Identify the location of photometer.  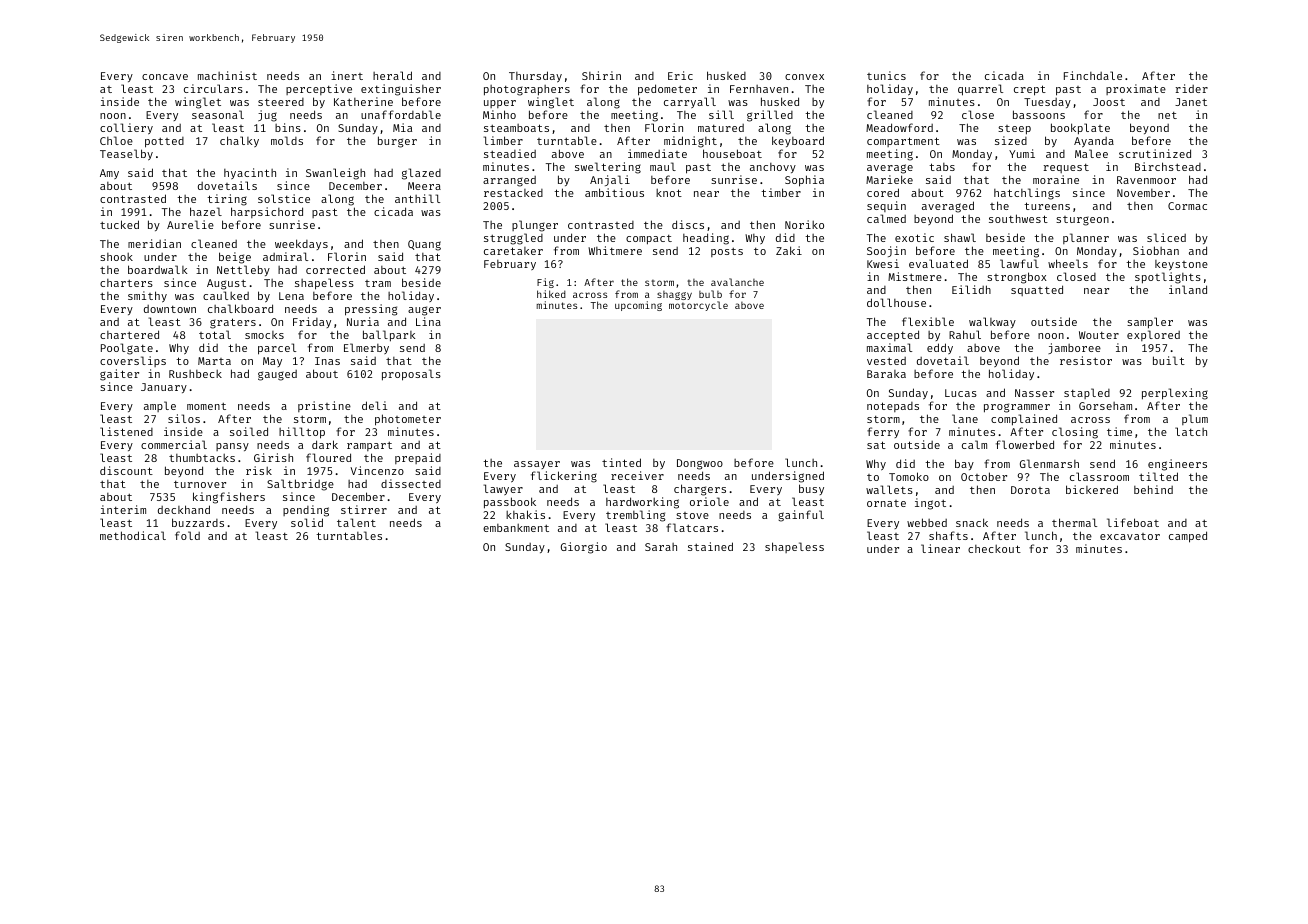
(408, 420).
